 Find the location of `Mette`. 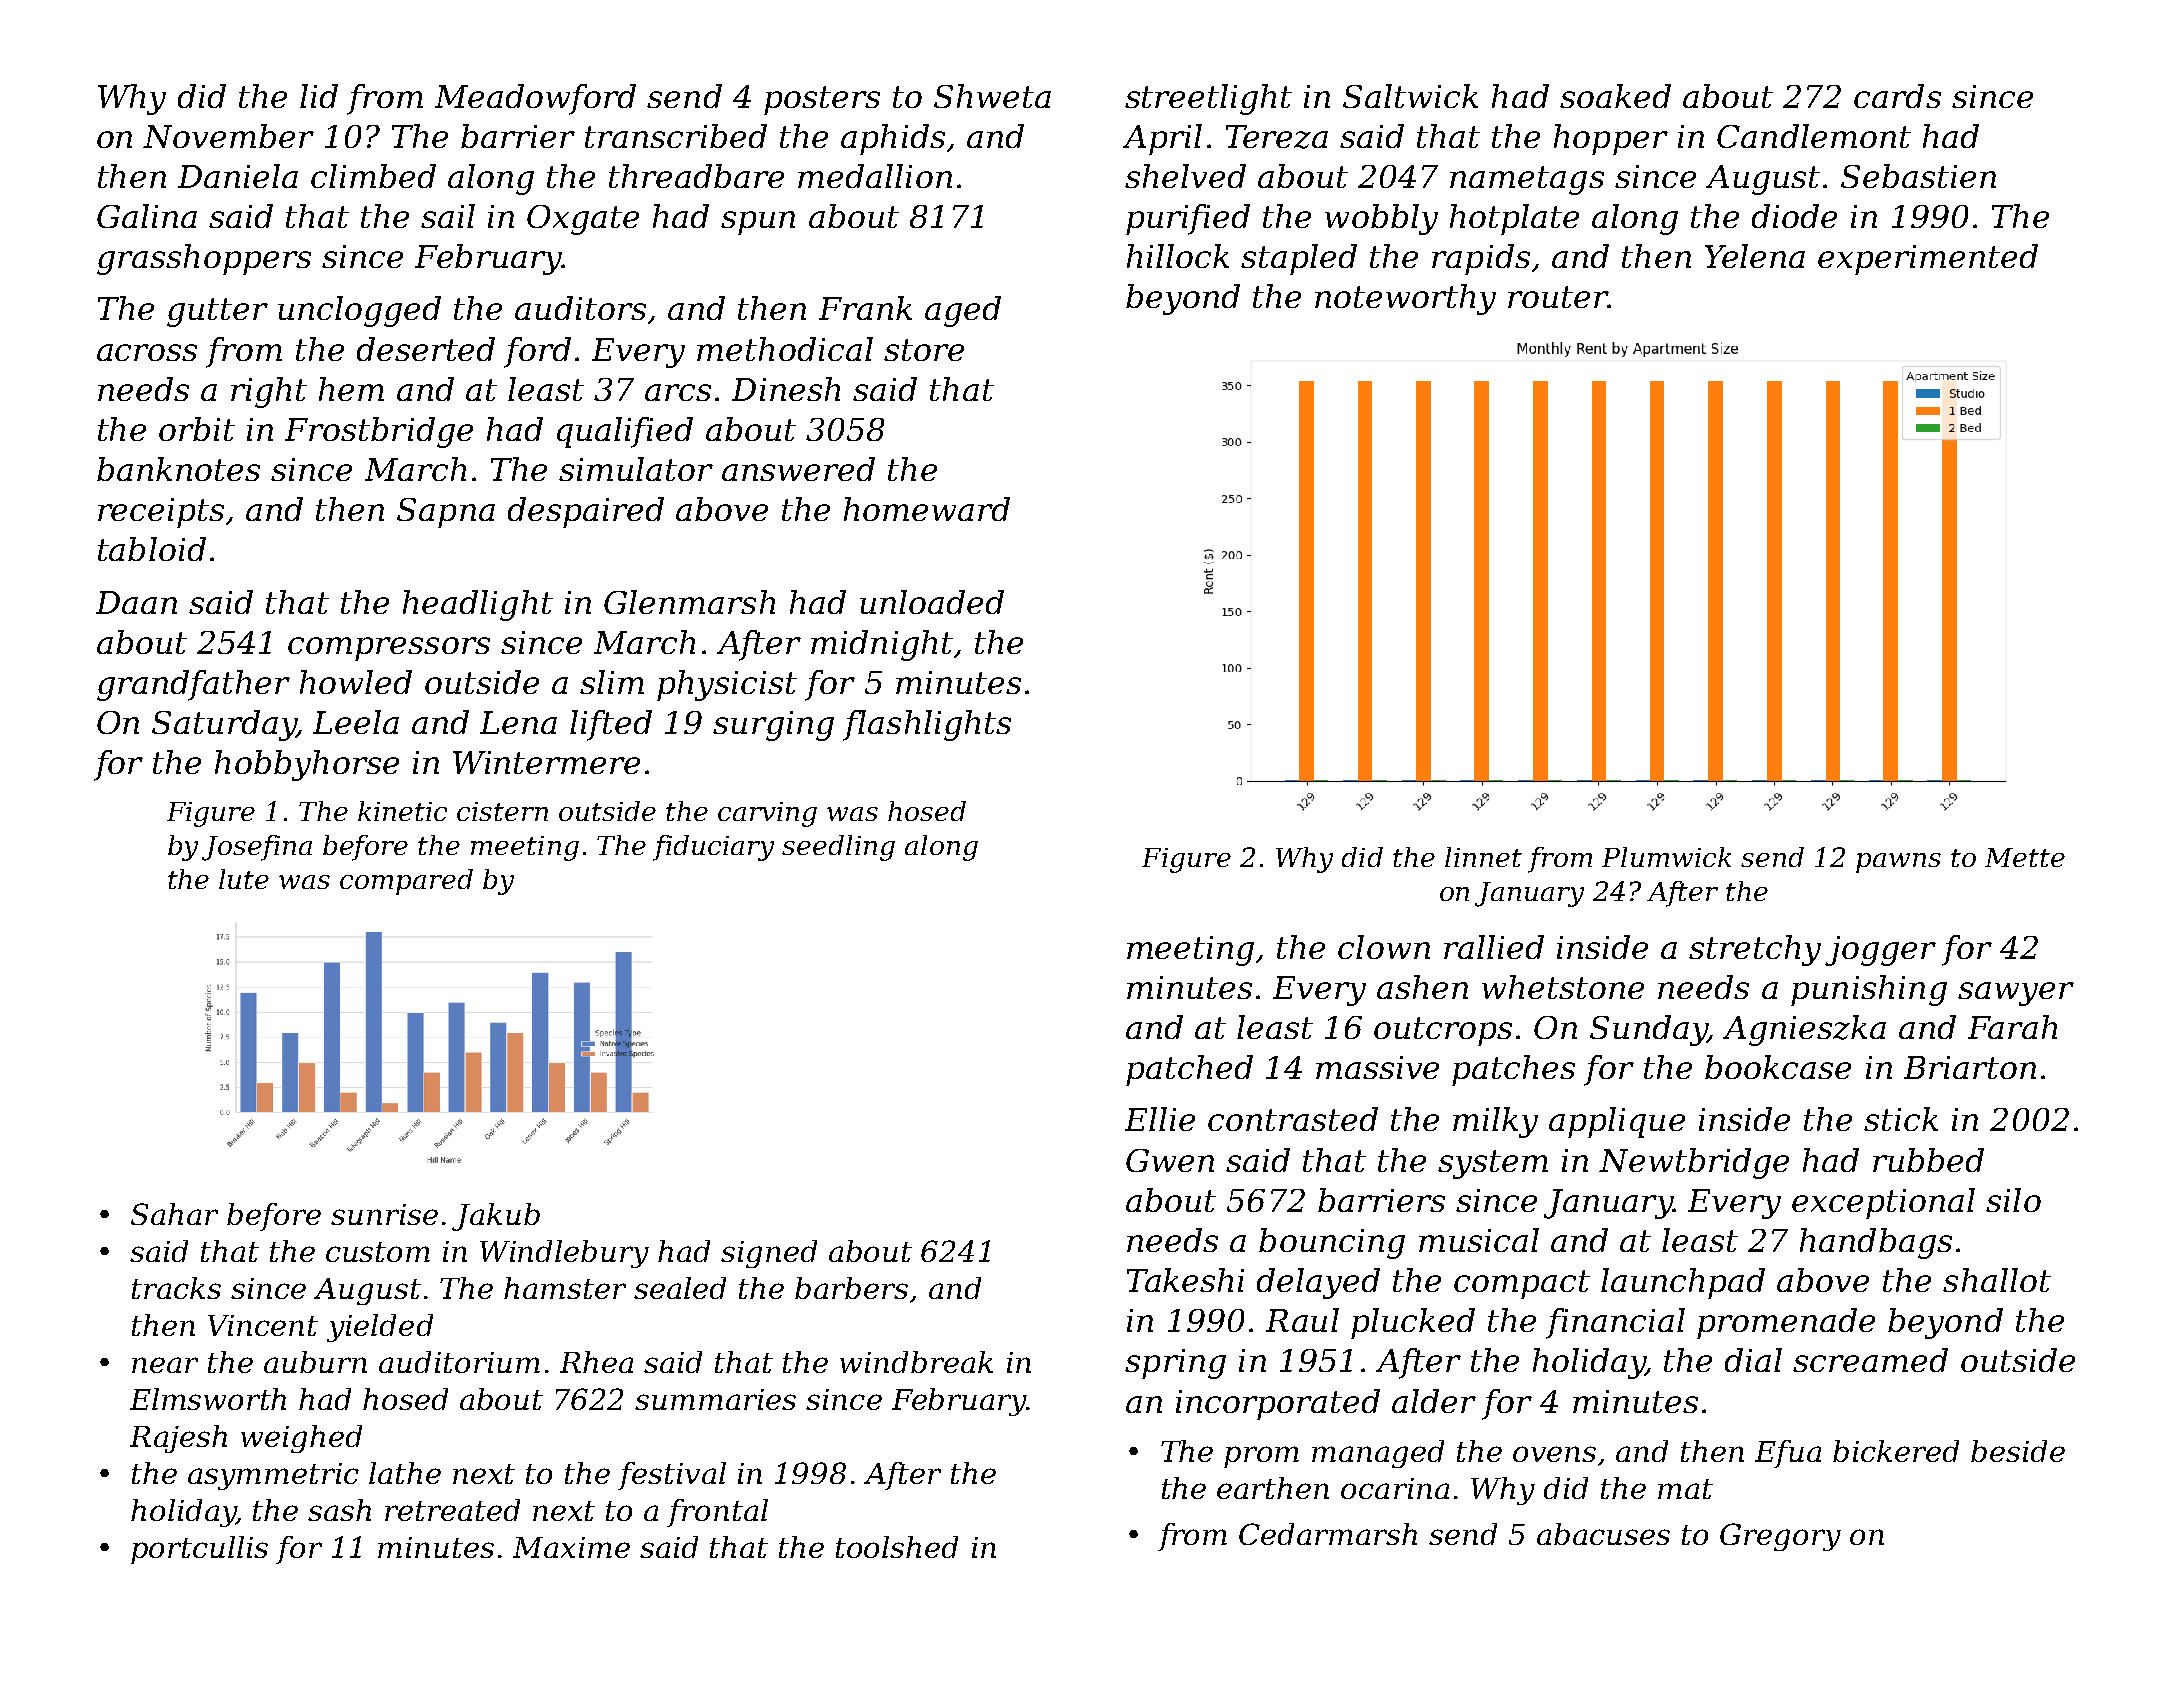

Mette is located at coordinates (2025, 857).
